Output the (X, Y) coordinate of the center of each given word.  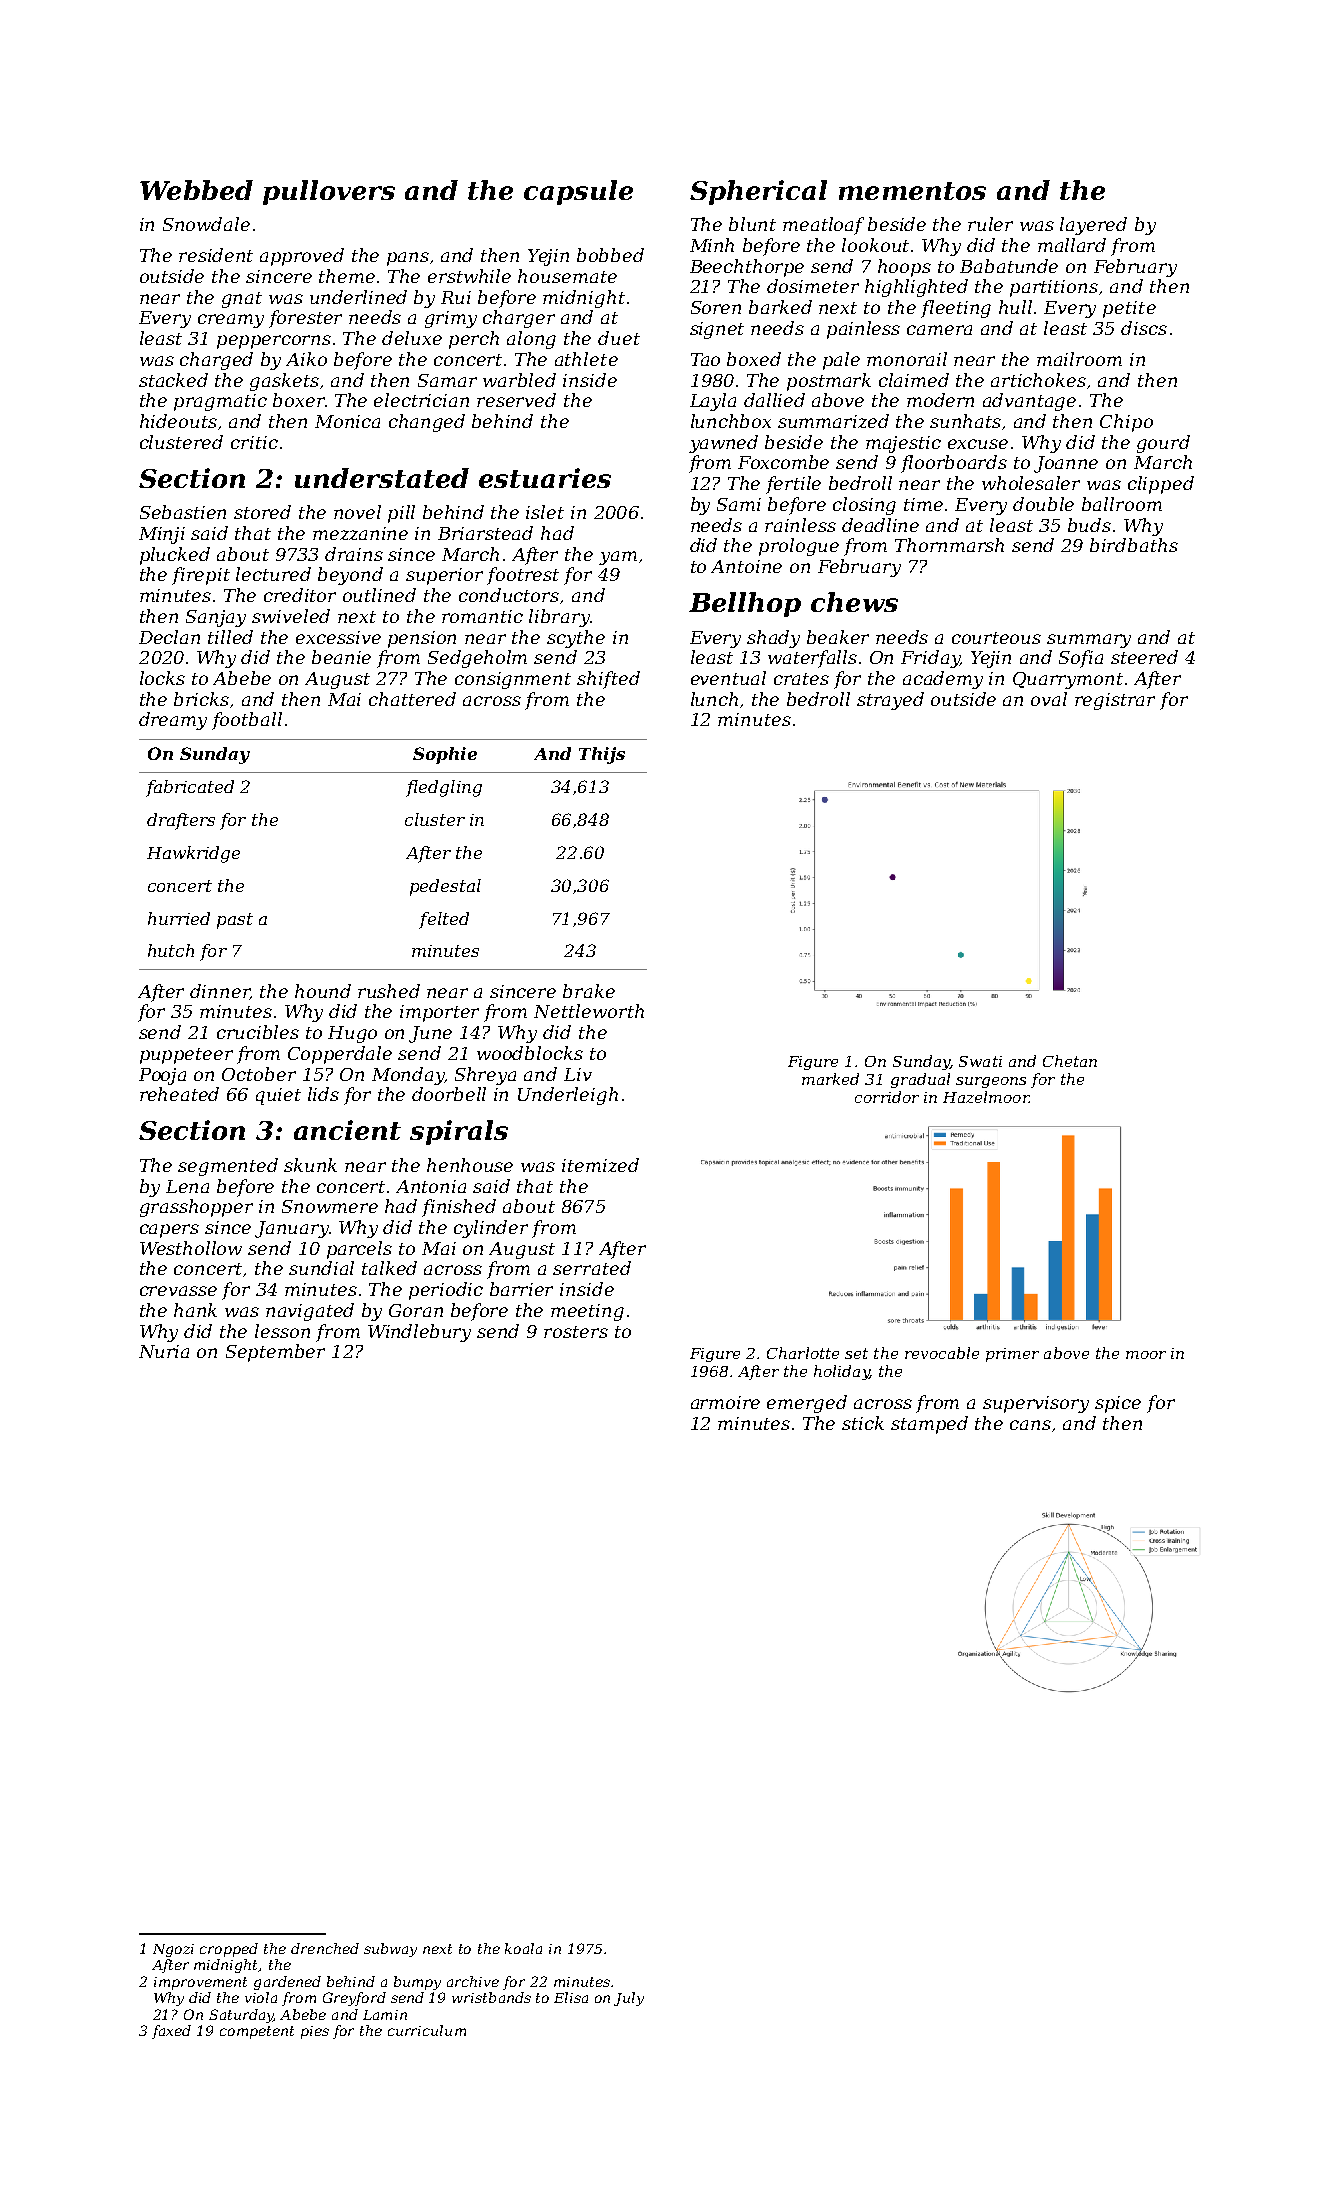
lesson (282, 1331)
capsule (578, 192)
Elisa (571, 1997)
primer (1012, 1355)
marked (830, 1079)
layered (1093, 226)
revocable (942, 1353)
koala (523, 1948)
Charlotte (803, 1353)
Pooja (162, 1076)
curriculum (427, 2030)
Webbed (196, 190)
